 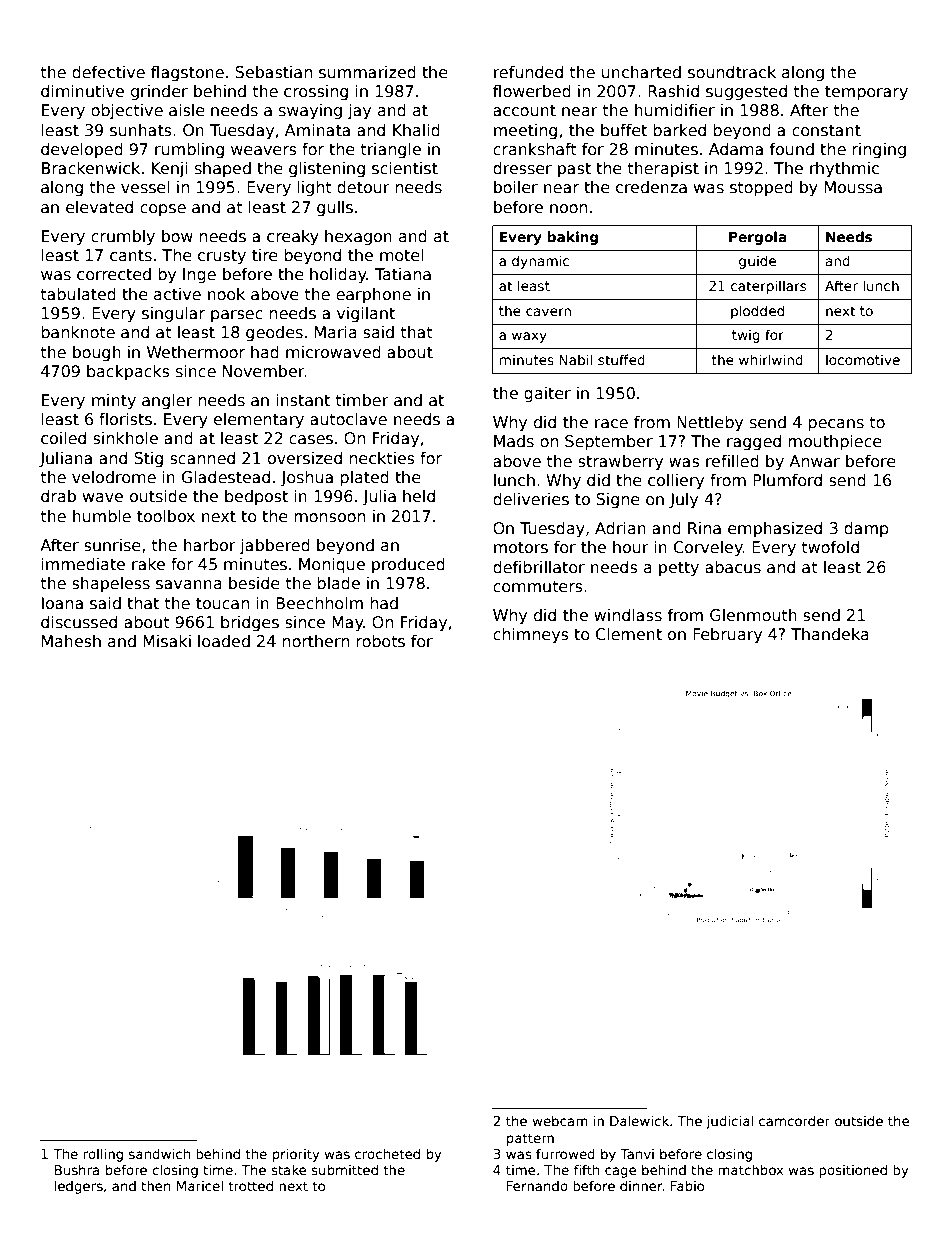 What do you see at coordinates (521, 548) in the image?
I see `motors` at bounding box center [521, 548].
